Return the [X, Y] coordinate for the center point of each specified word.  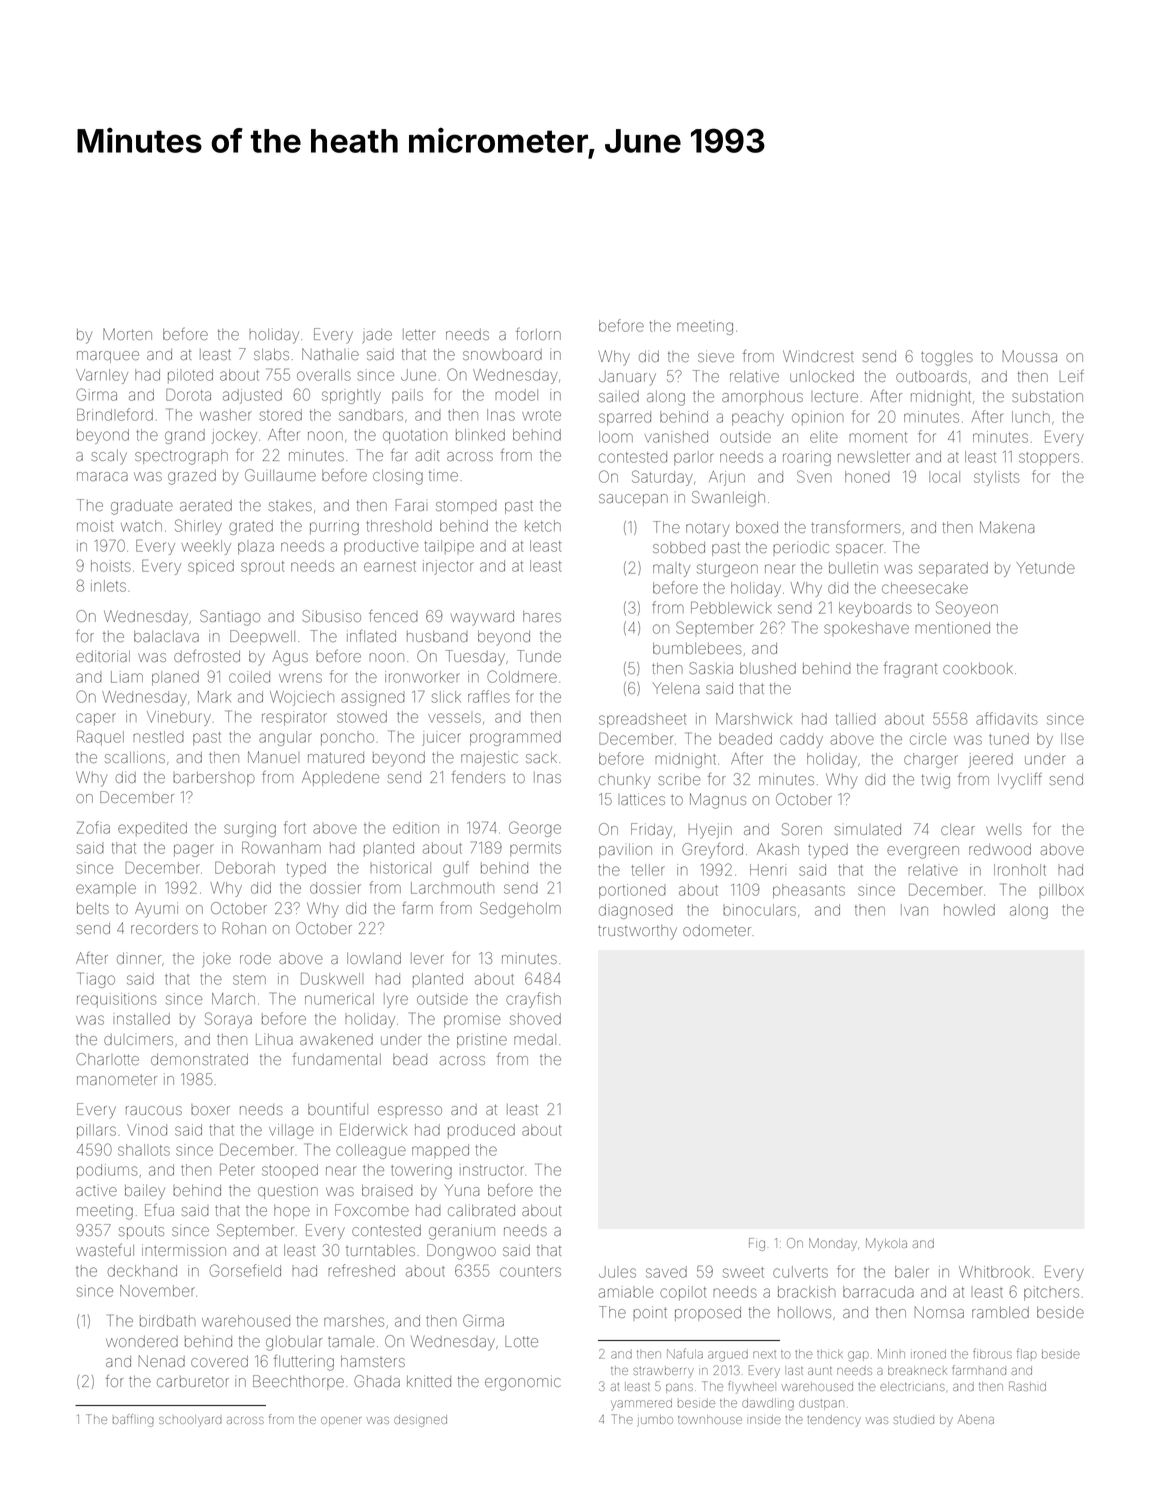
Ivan [914, 910]
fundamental [337, 1059]
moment [878, 437]
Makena [1007, 527]
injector [448, 567]
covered [219, 1361]
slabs [271, 354]
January [627, 378]
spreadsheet [642, 720]
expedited [152, 829]
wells [1004, 829]
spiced [211, 567]
